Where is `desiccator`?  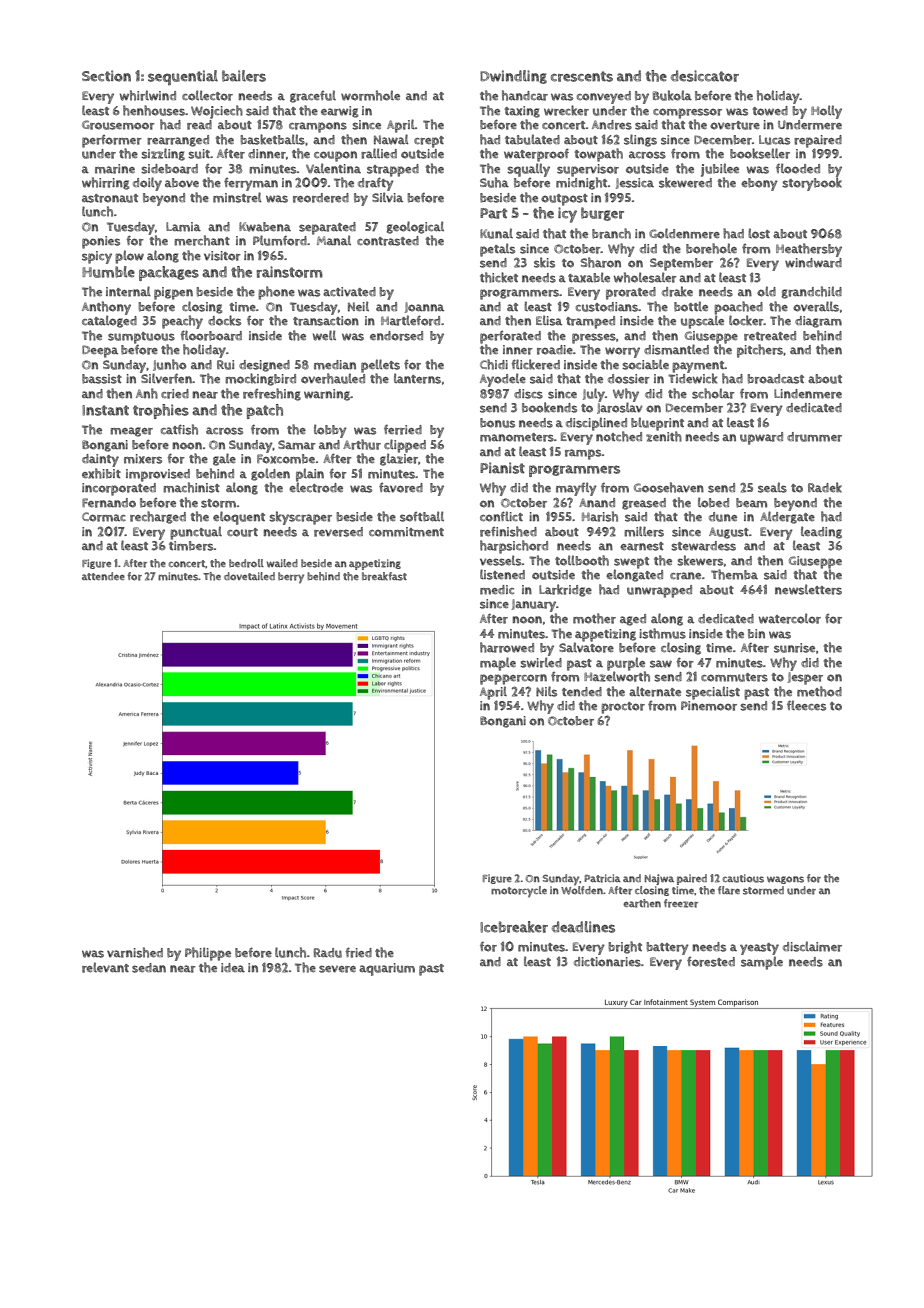 desiccator is located at coordinates (705, 76).
